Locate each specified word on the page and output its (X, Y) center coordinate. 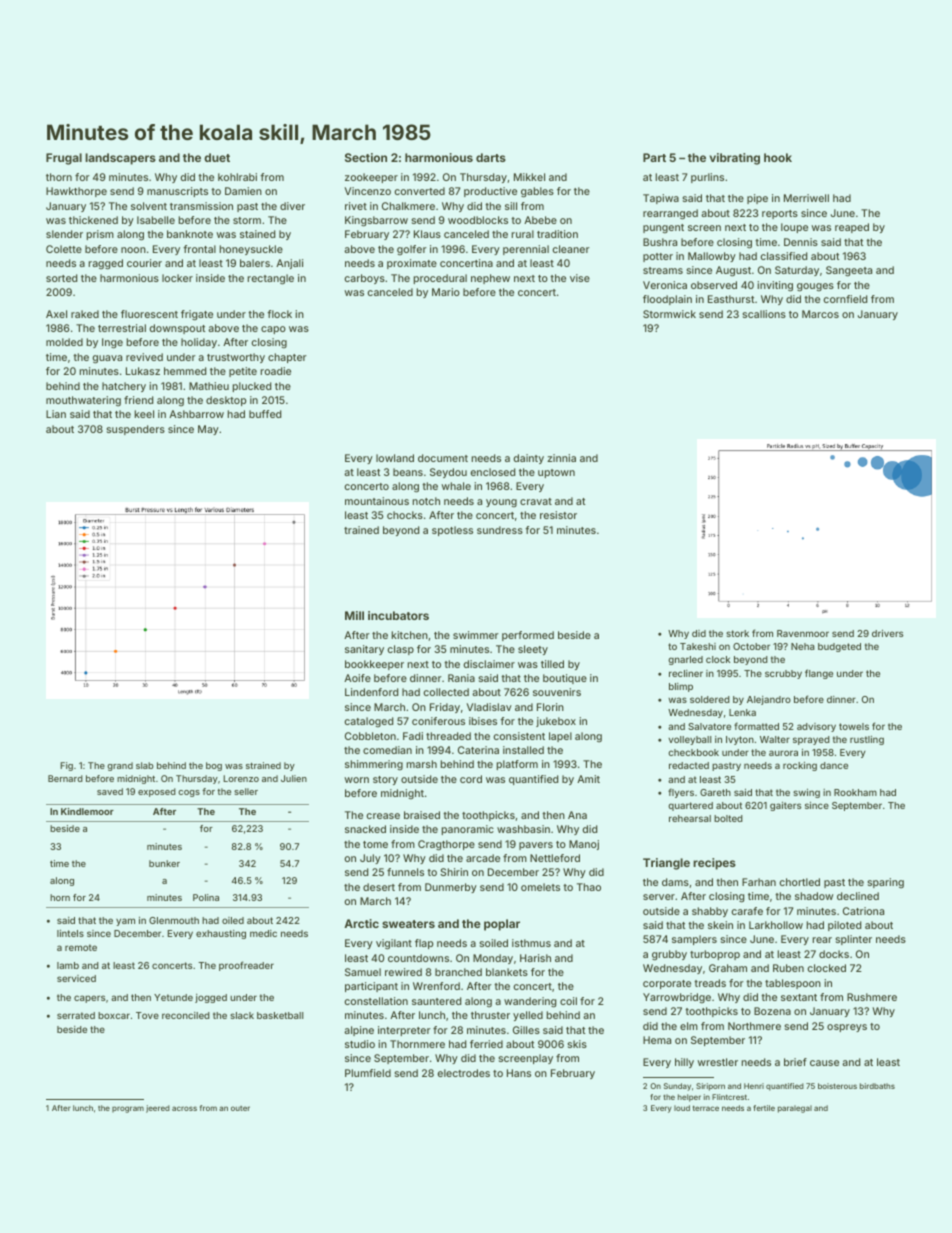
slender (64, 234)
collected (446, 692)
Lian (56, 414)
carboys (365, 279)
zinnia (561, 458)
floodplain (667, 300)
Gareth (715, 792)
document (443, 458)
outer (240, 1108)
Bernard (65, 778)
